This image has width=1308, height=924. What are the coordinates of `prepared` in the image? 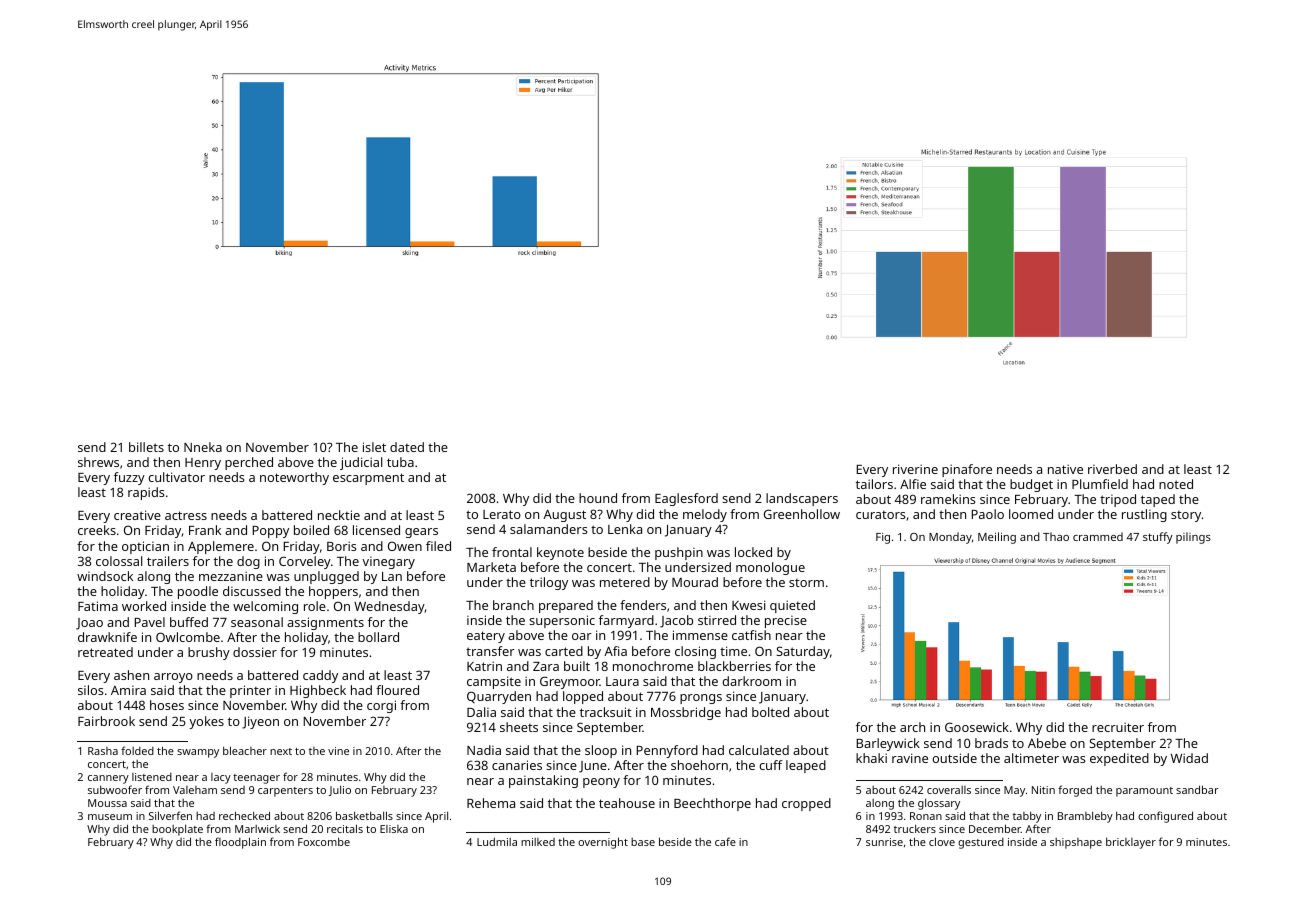 It's located at (566, 606).
